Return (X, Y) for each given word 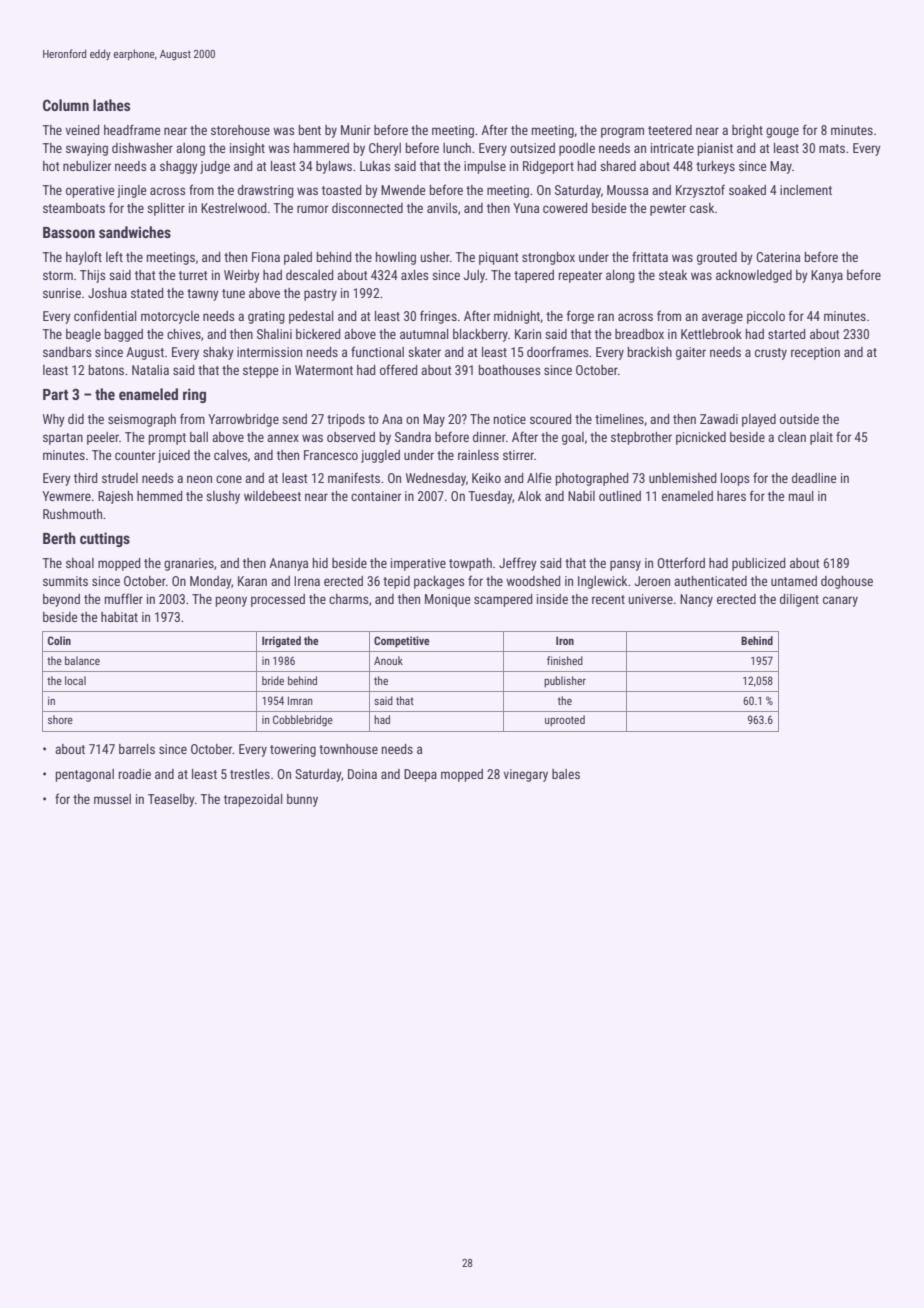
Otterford (681, 562)
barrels (137, 749)
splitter (166, 209)
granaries (189, 564)
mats (832, 148)
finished (565, 660)
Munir (355, 130)
